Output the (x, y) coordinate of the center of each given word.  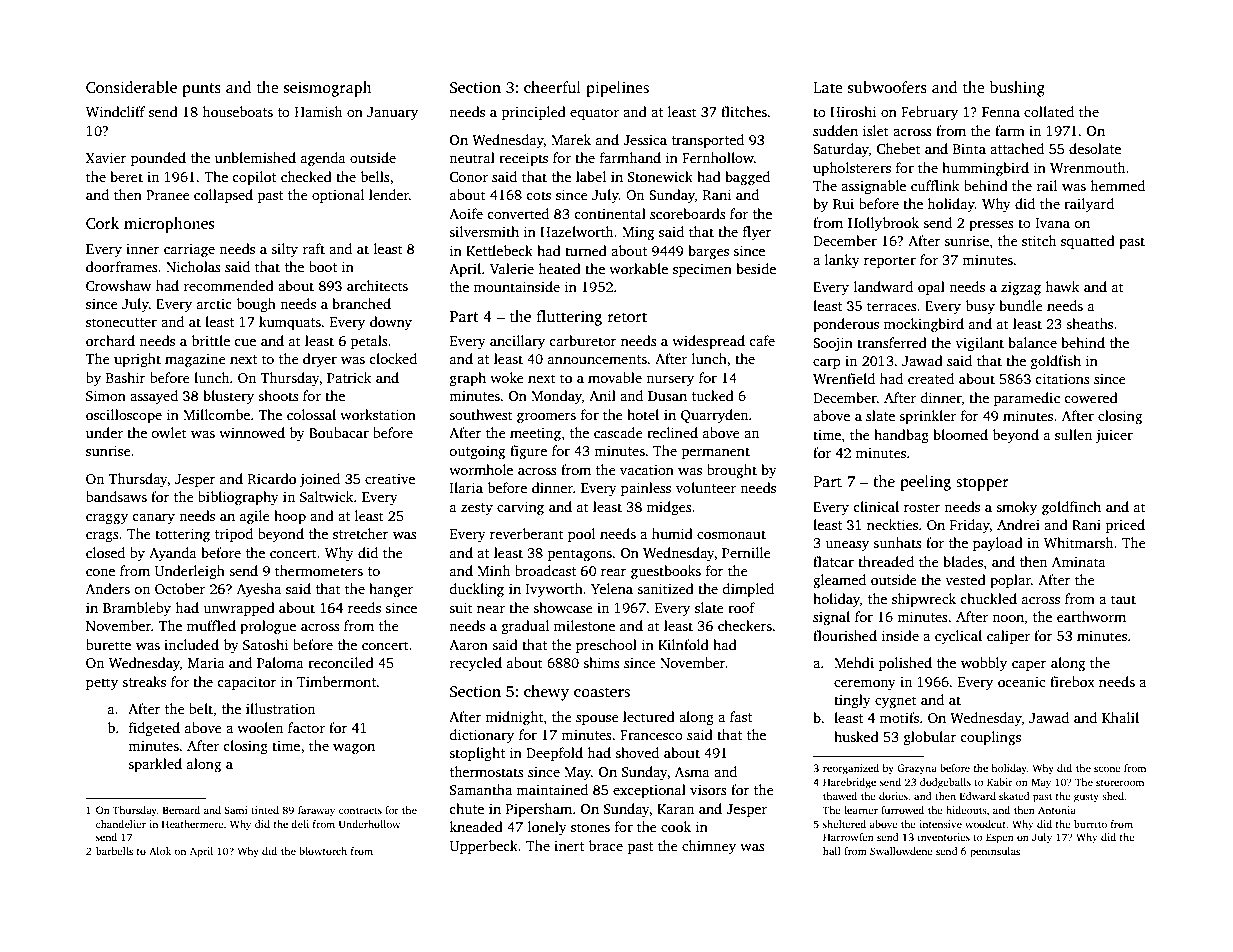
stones (590, 827)
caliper (1008, 637)
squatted (1088, 242)
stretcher (360, 533)
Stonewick (660, 176)
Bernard (181, 810)
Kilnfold (683, 644)
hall (832, 851)
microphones (169, 225)
